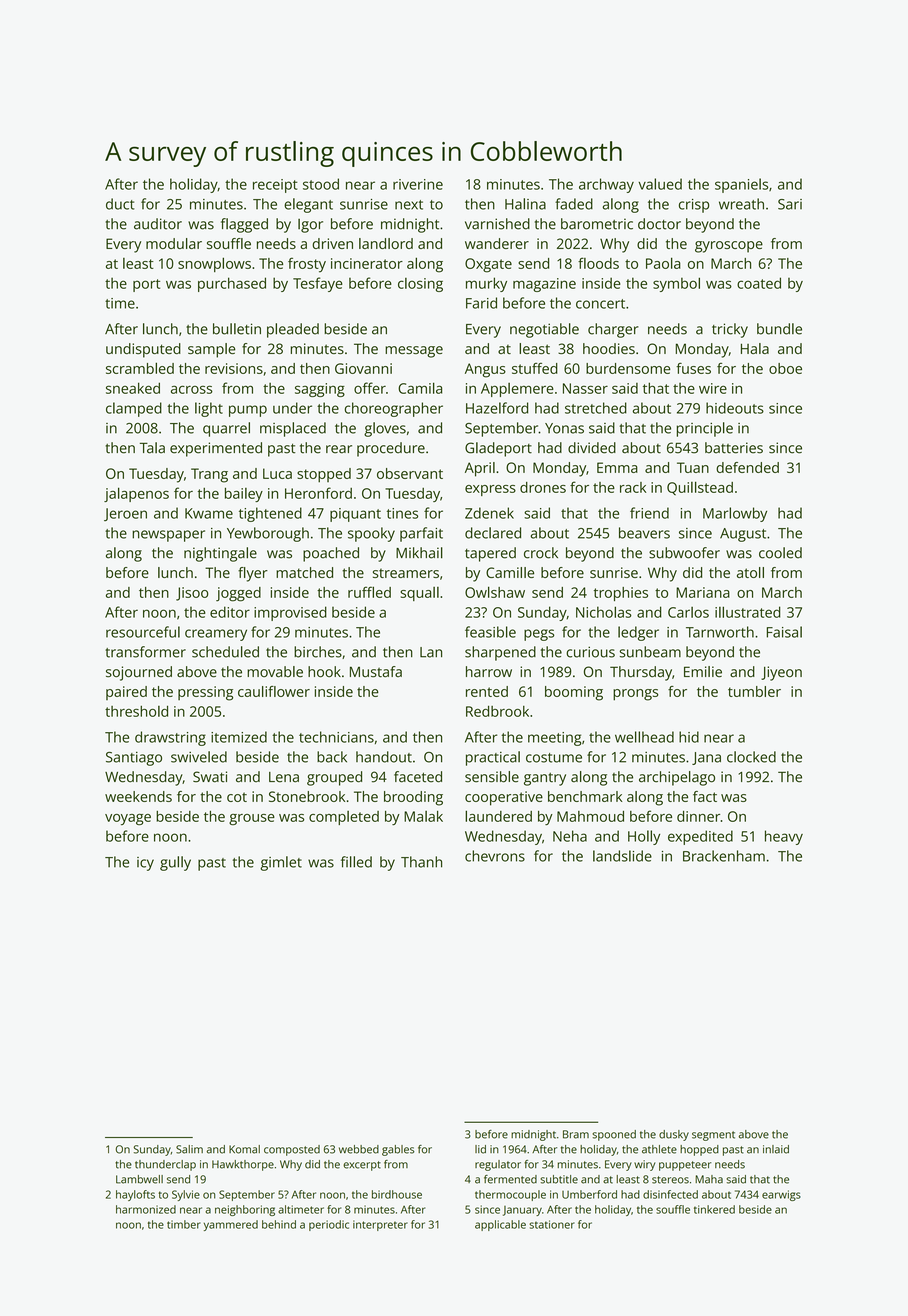 This page has width=908, height=1316. What do you see at coordinates (700, 837) in the page?
I see `expedited` at bounding box center [700, 837].
